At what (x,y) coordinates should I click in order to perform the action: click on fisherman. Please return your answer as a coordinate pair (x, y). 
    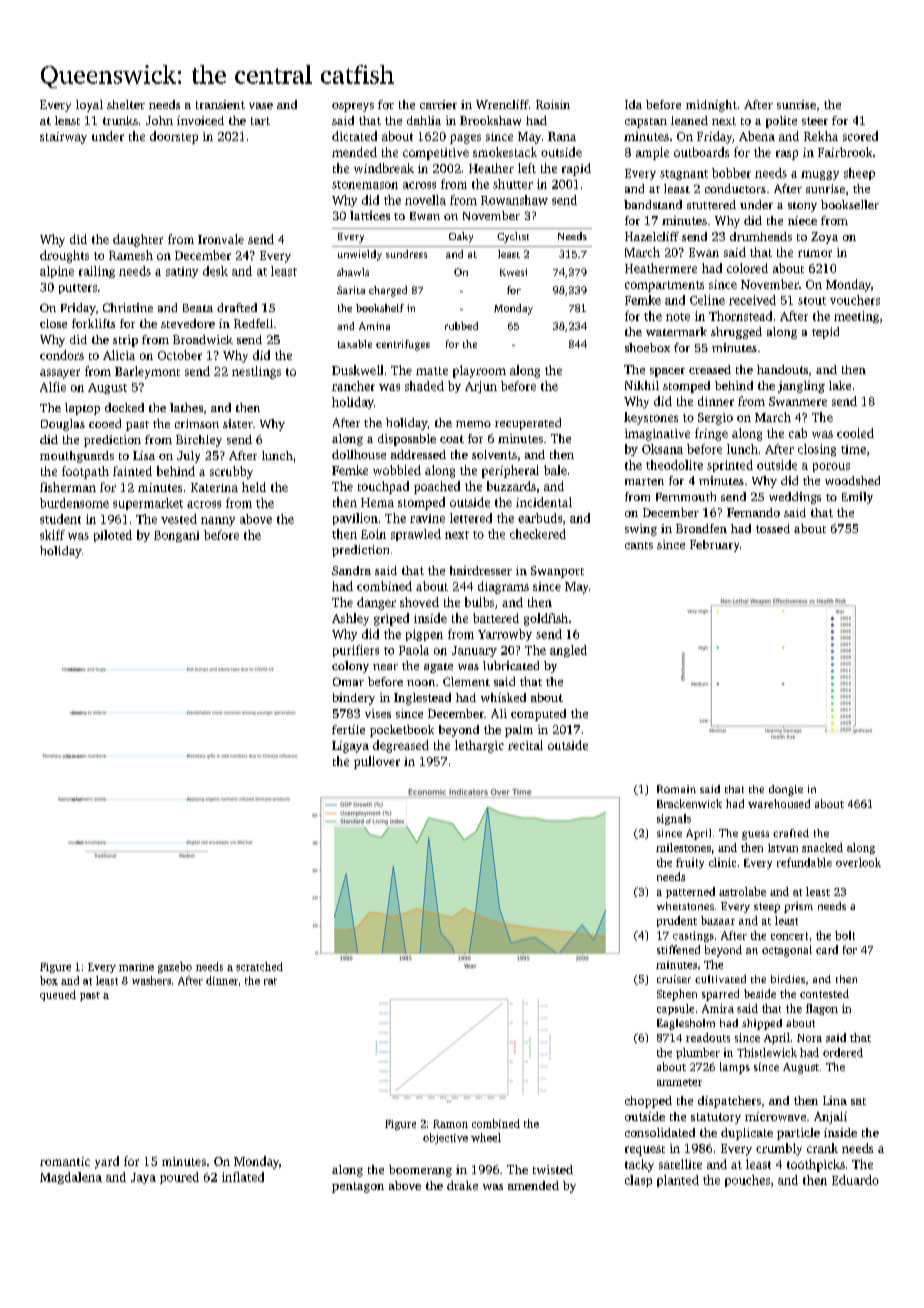
    Looking at the image, I should click on (68, 487).
